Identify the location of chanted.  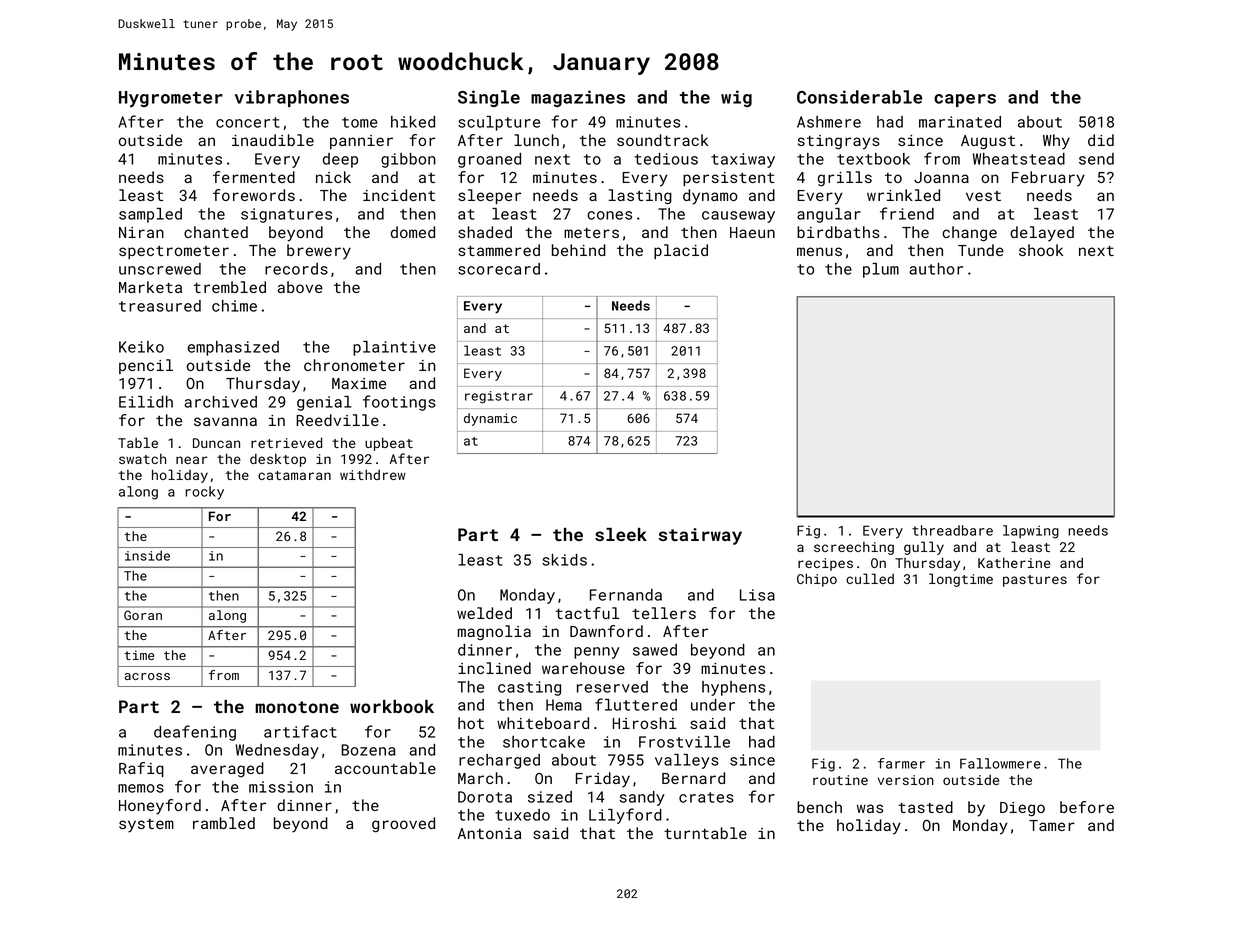
(216, 232).
